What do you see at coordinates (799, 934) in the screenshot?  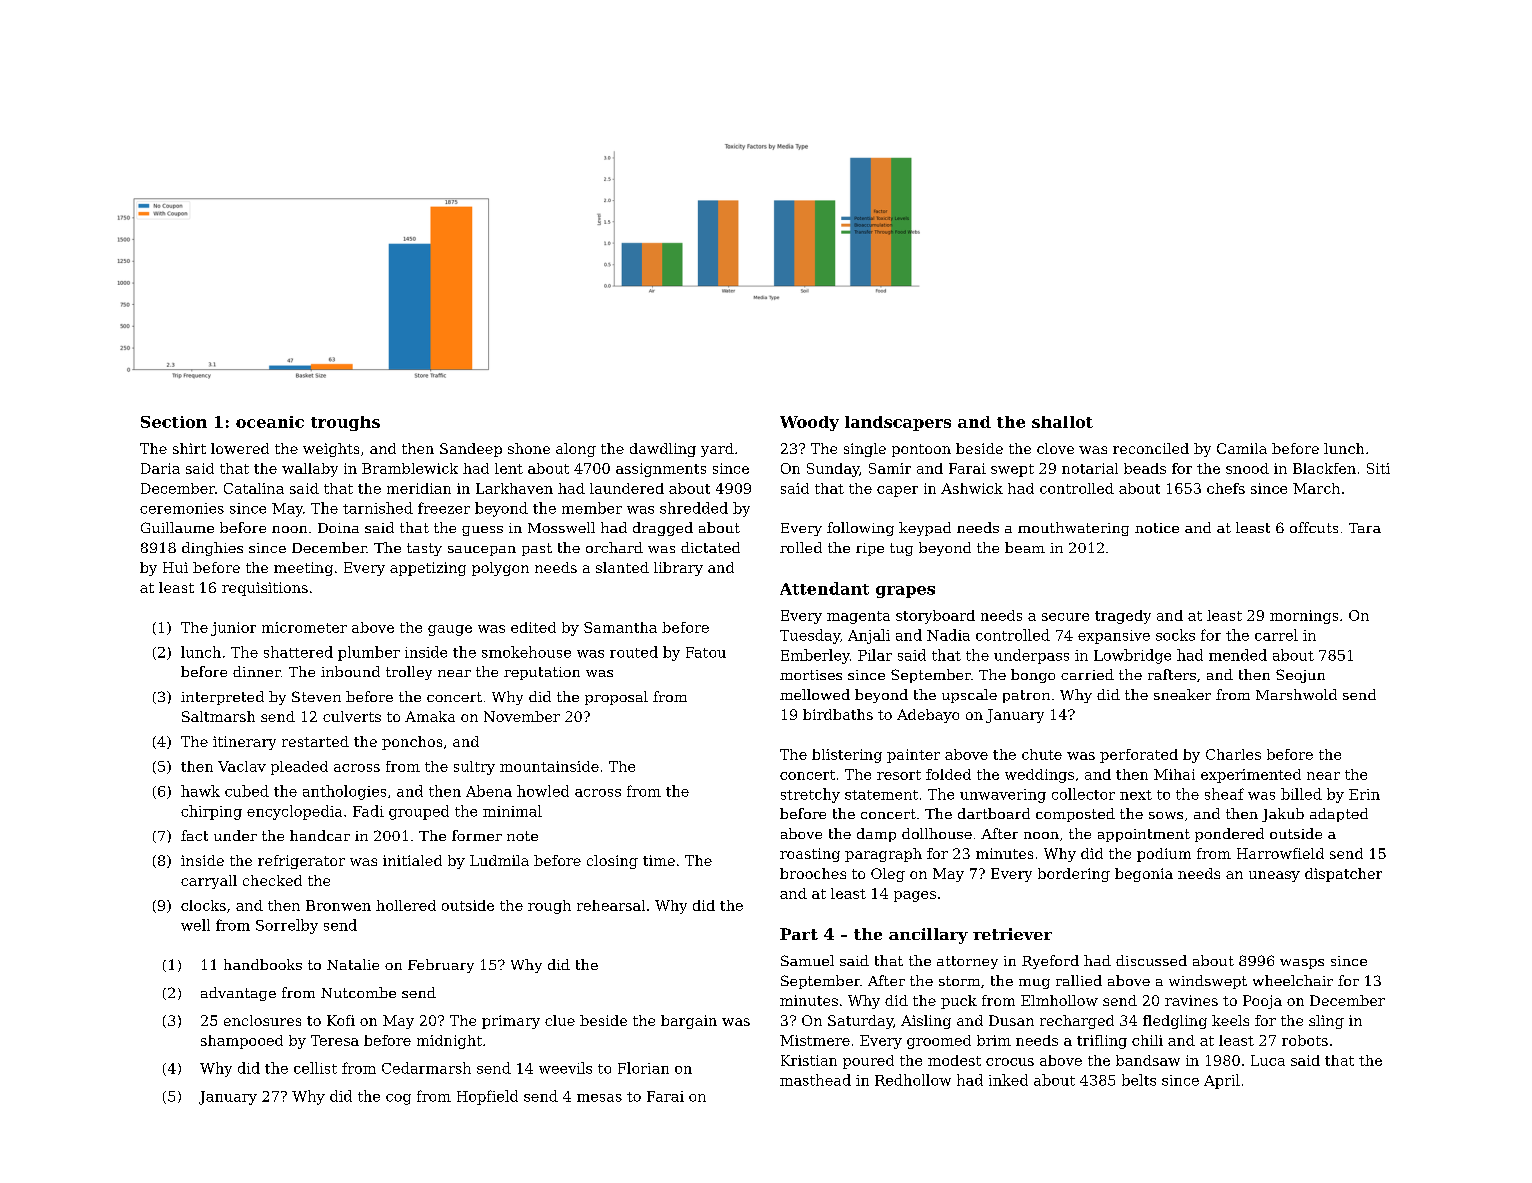 I see `Part` at bounding box center [799, 934].
